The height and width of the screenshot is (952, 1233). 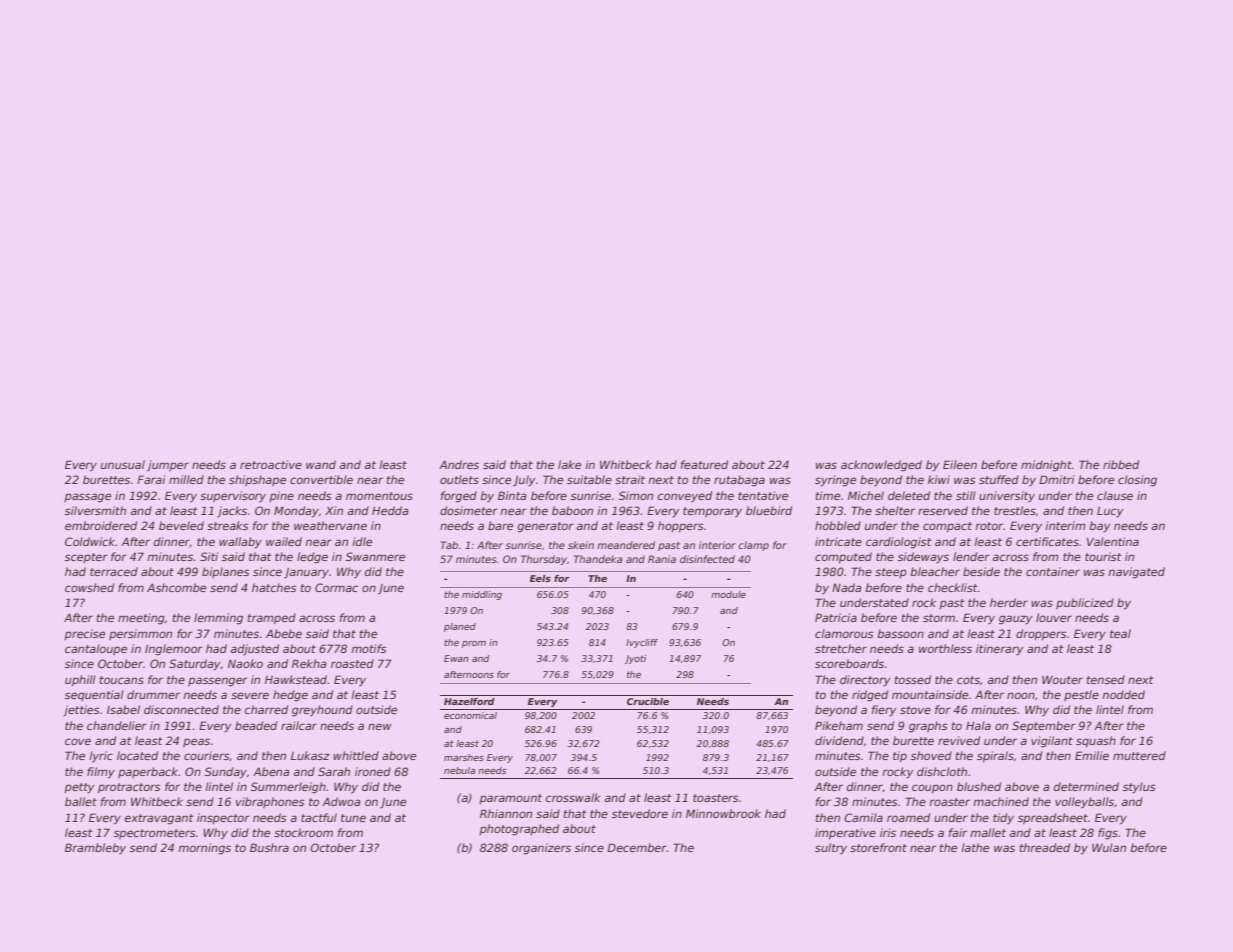 What do you see at coordinates (512, 495) in the screenshot?
I see `Binta` at bounding box center [512, 495].
